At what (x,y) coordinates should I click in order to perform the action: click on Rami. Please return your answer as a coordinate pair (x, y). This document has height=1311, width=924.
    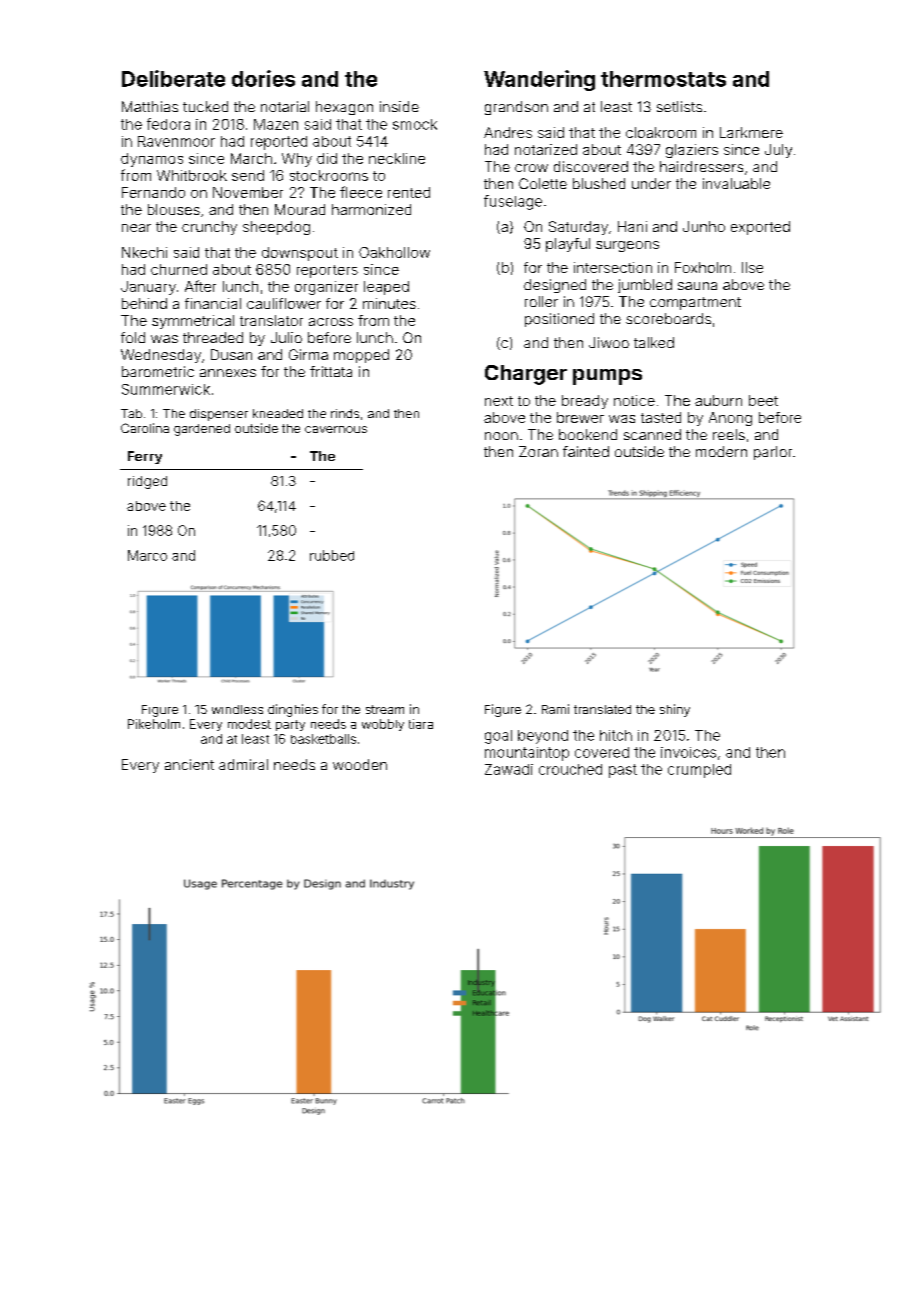
    Looking at the image, I should click on (555, 709).
